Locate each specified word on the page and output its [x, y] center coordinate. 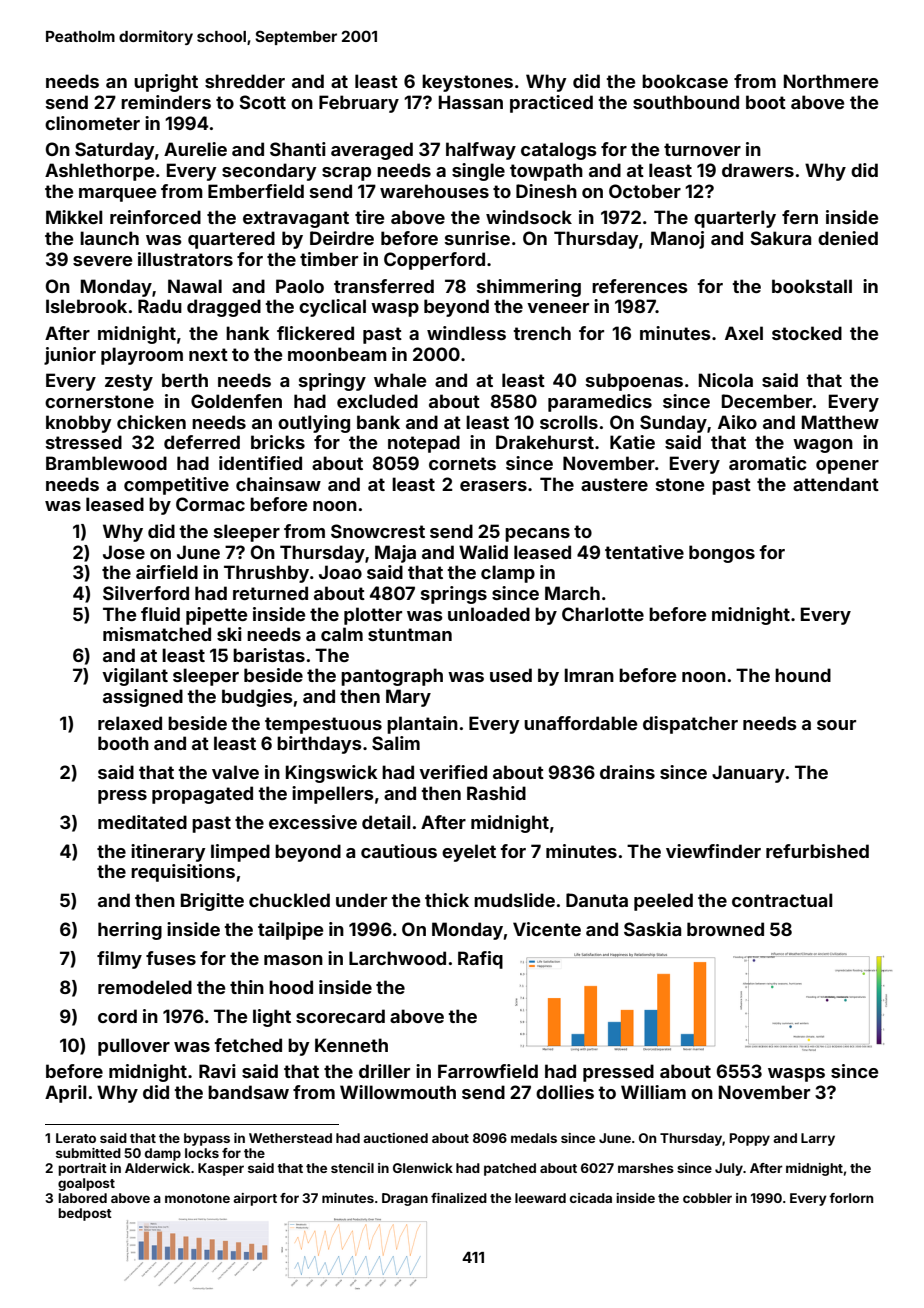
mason [293, 960]
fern [800, 217]
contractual [782, 900]
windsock [529, 217]
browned [725, 929]
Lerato [76, 1138]
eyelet [469, 853]
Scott [262, 102]
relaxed [130, 723]
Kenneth [351, 1045]
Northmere [831, 81]
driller [384, 1071]
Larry [818, 1139]
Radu [160, 306]
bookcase [685, 81]
